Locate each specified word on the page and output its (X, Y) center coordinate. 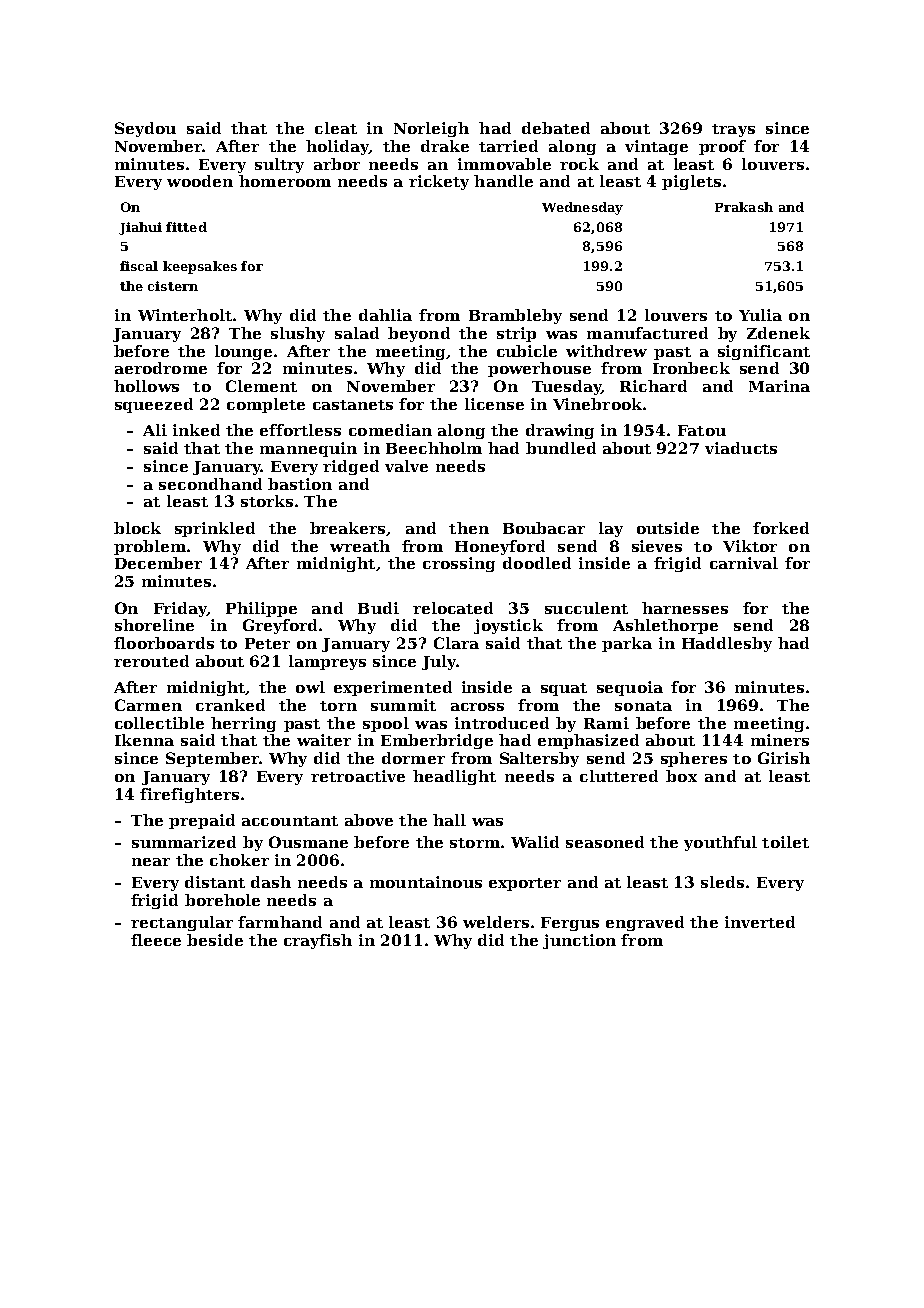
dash (271, 882)
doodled (537, 563)
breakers (347, 528)
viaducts (741, 448)
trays (733, 130)
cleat (336, 128)
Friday (180, 609)
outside (668, 528)
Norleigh (431, 129)
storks (267, 501)
